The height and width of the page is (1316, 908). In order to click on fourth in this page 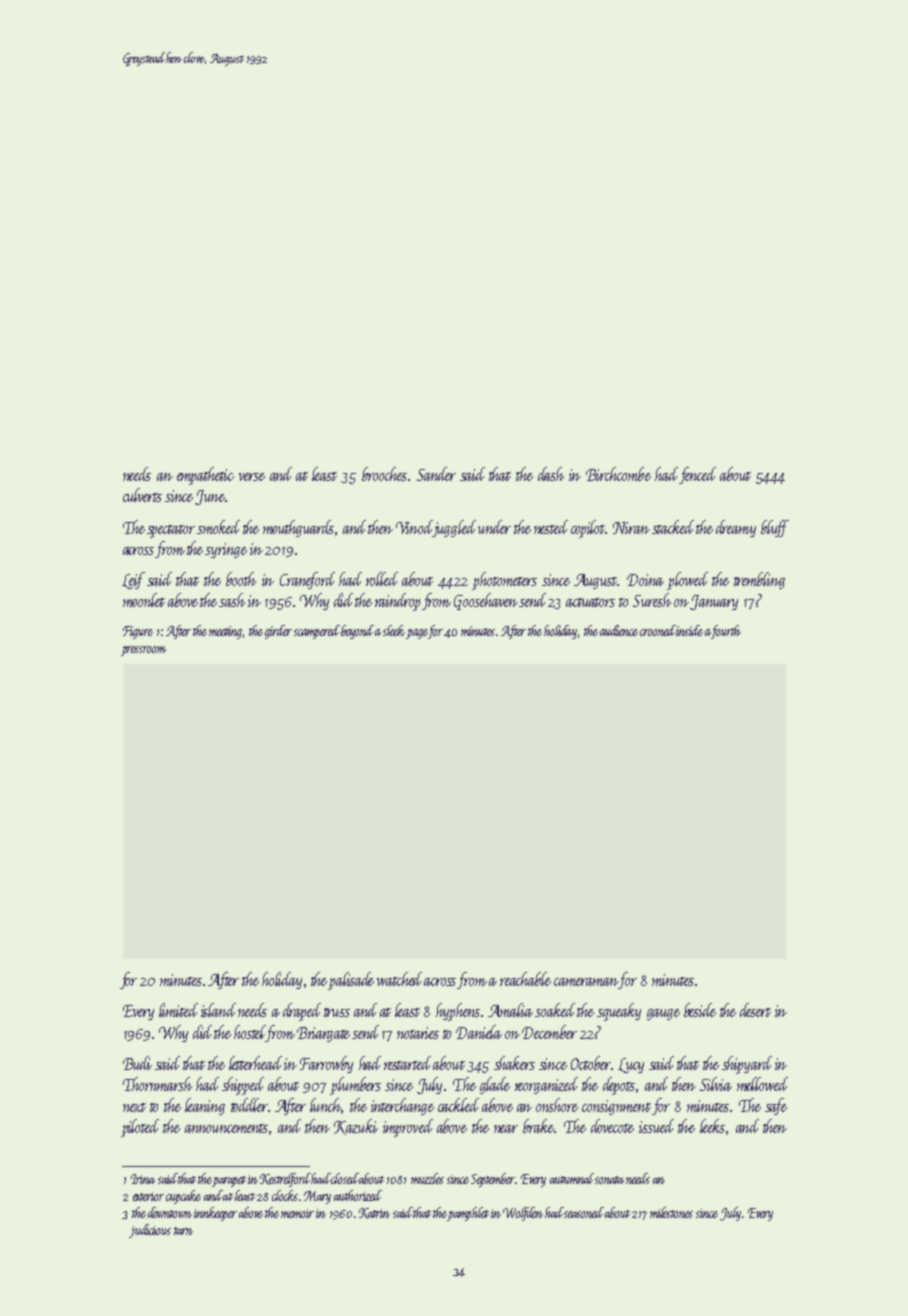, I will do `click(726, 632)`.
